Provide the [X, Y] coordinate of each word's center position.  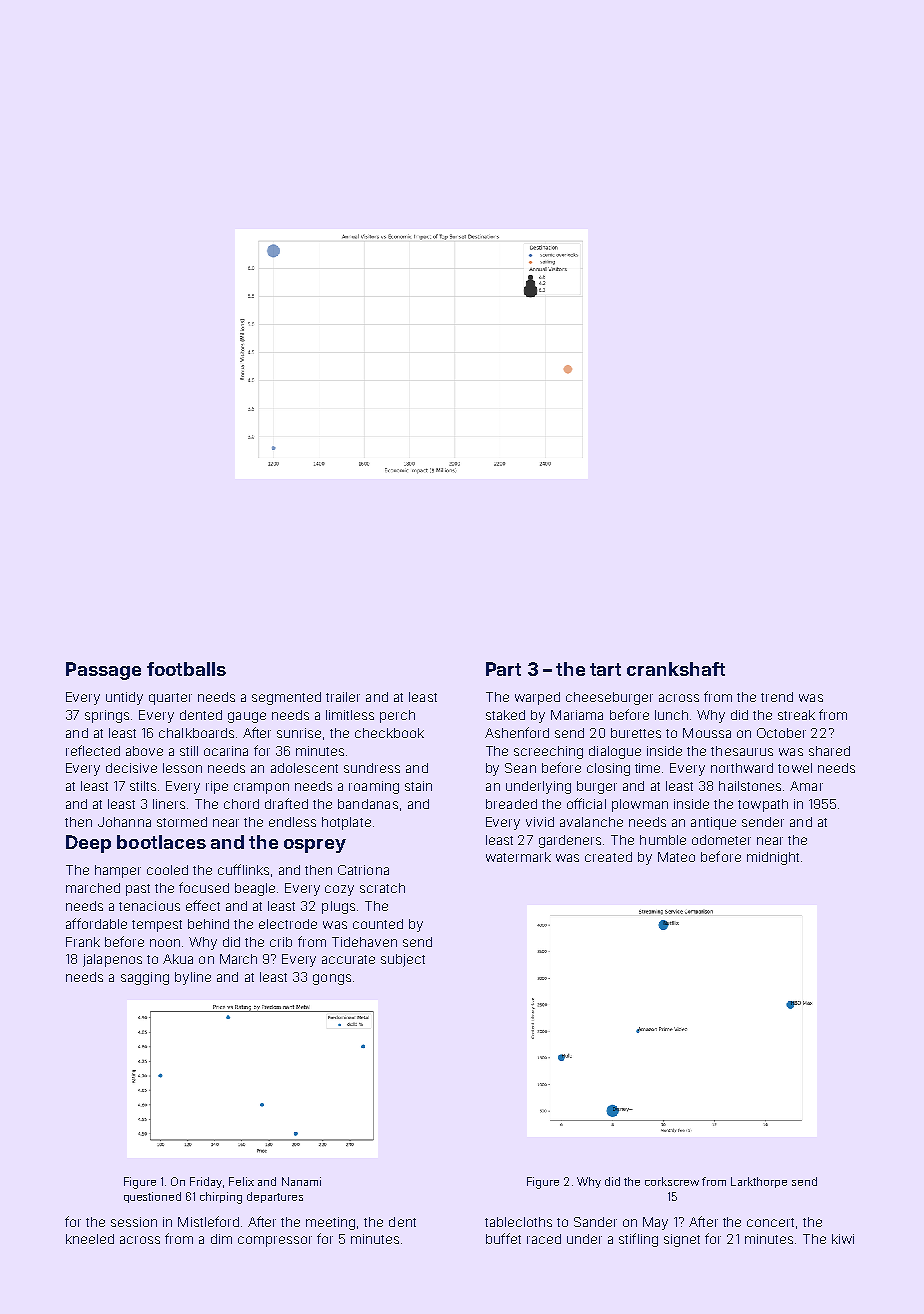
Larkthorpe [759, 1182]
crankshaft [676, 669]
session [134, 1222]
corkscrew [672, 1181]
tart [605, 669]
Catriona [363, 870]
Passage [103, 671]
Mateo [676, 857]
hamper [118, 871]
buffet [503, 1238]
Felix [241, 1181]
